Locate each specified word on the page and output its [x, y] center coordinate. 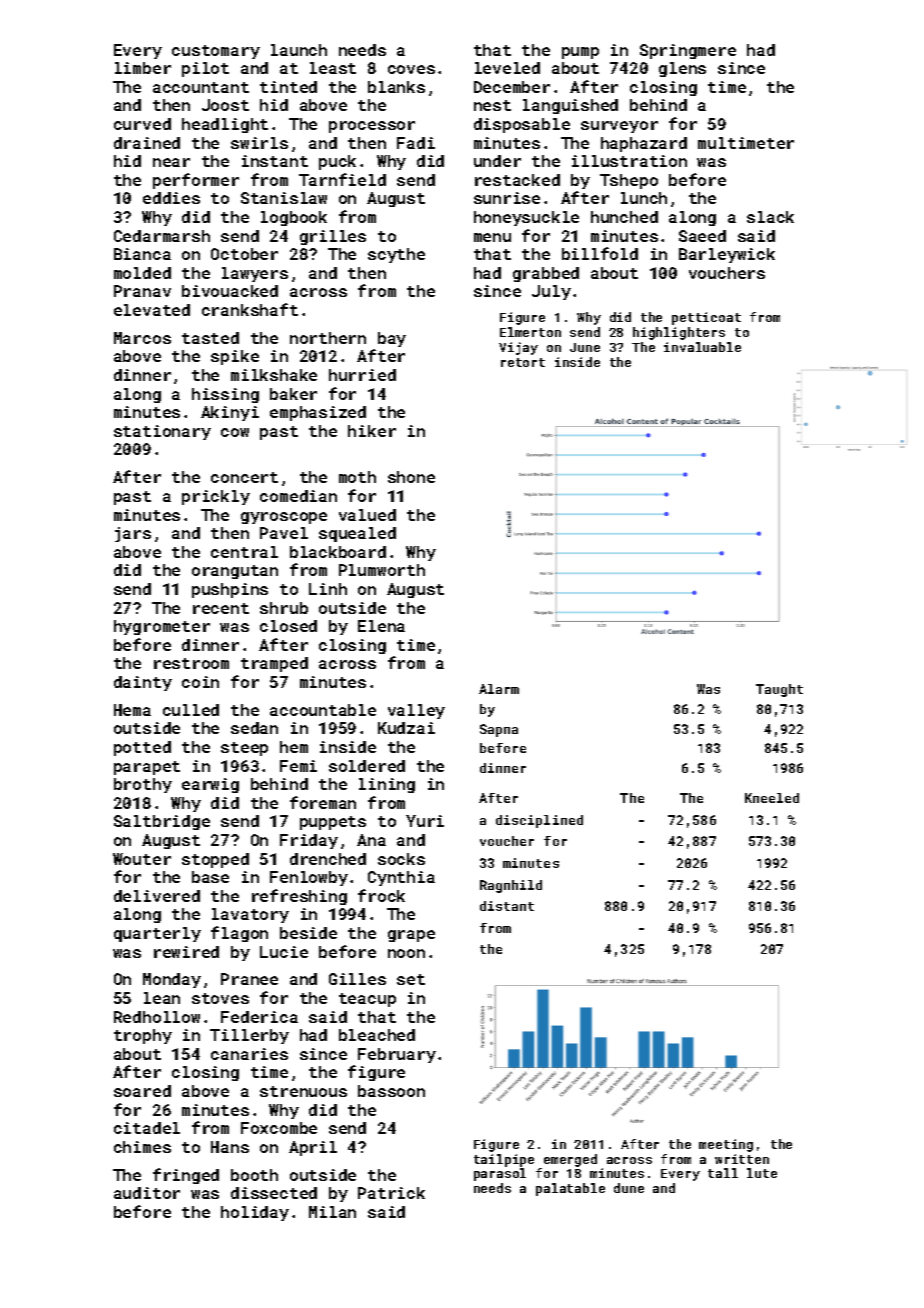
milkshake [274, 375]
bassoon [391, 1091]
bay [392, 339]
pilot [205, 69]
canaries [249, 1054]
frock [381, 895]
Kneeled [772, 798]
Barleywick [727, 255]
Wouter [142, 859]
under [497, 161]
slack [770, 217]
